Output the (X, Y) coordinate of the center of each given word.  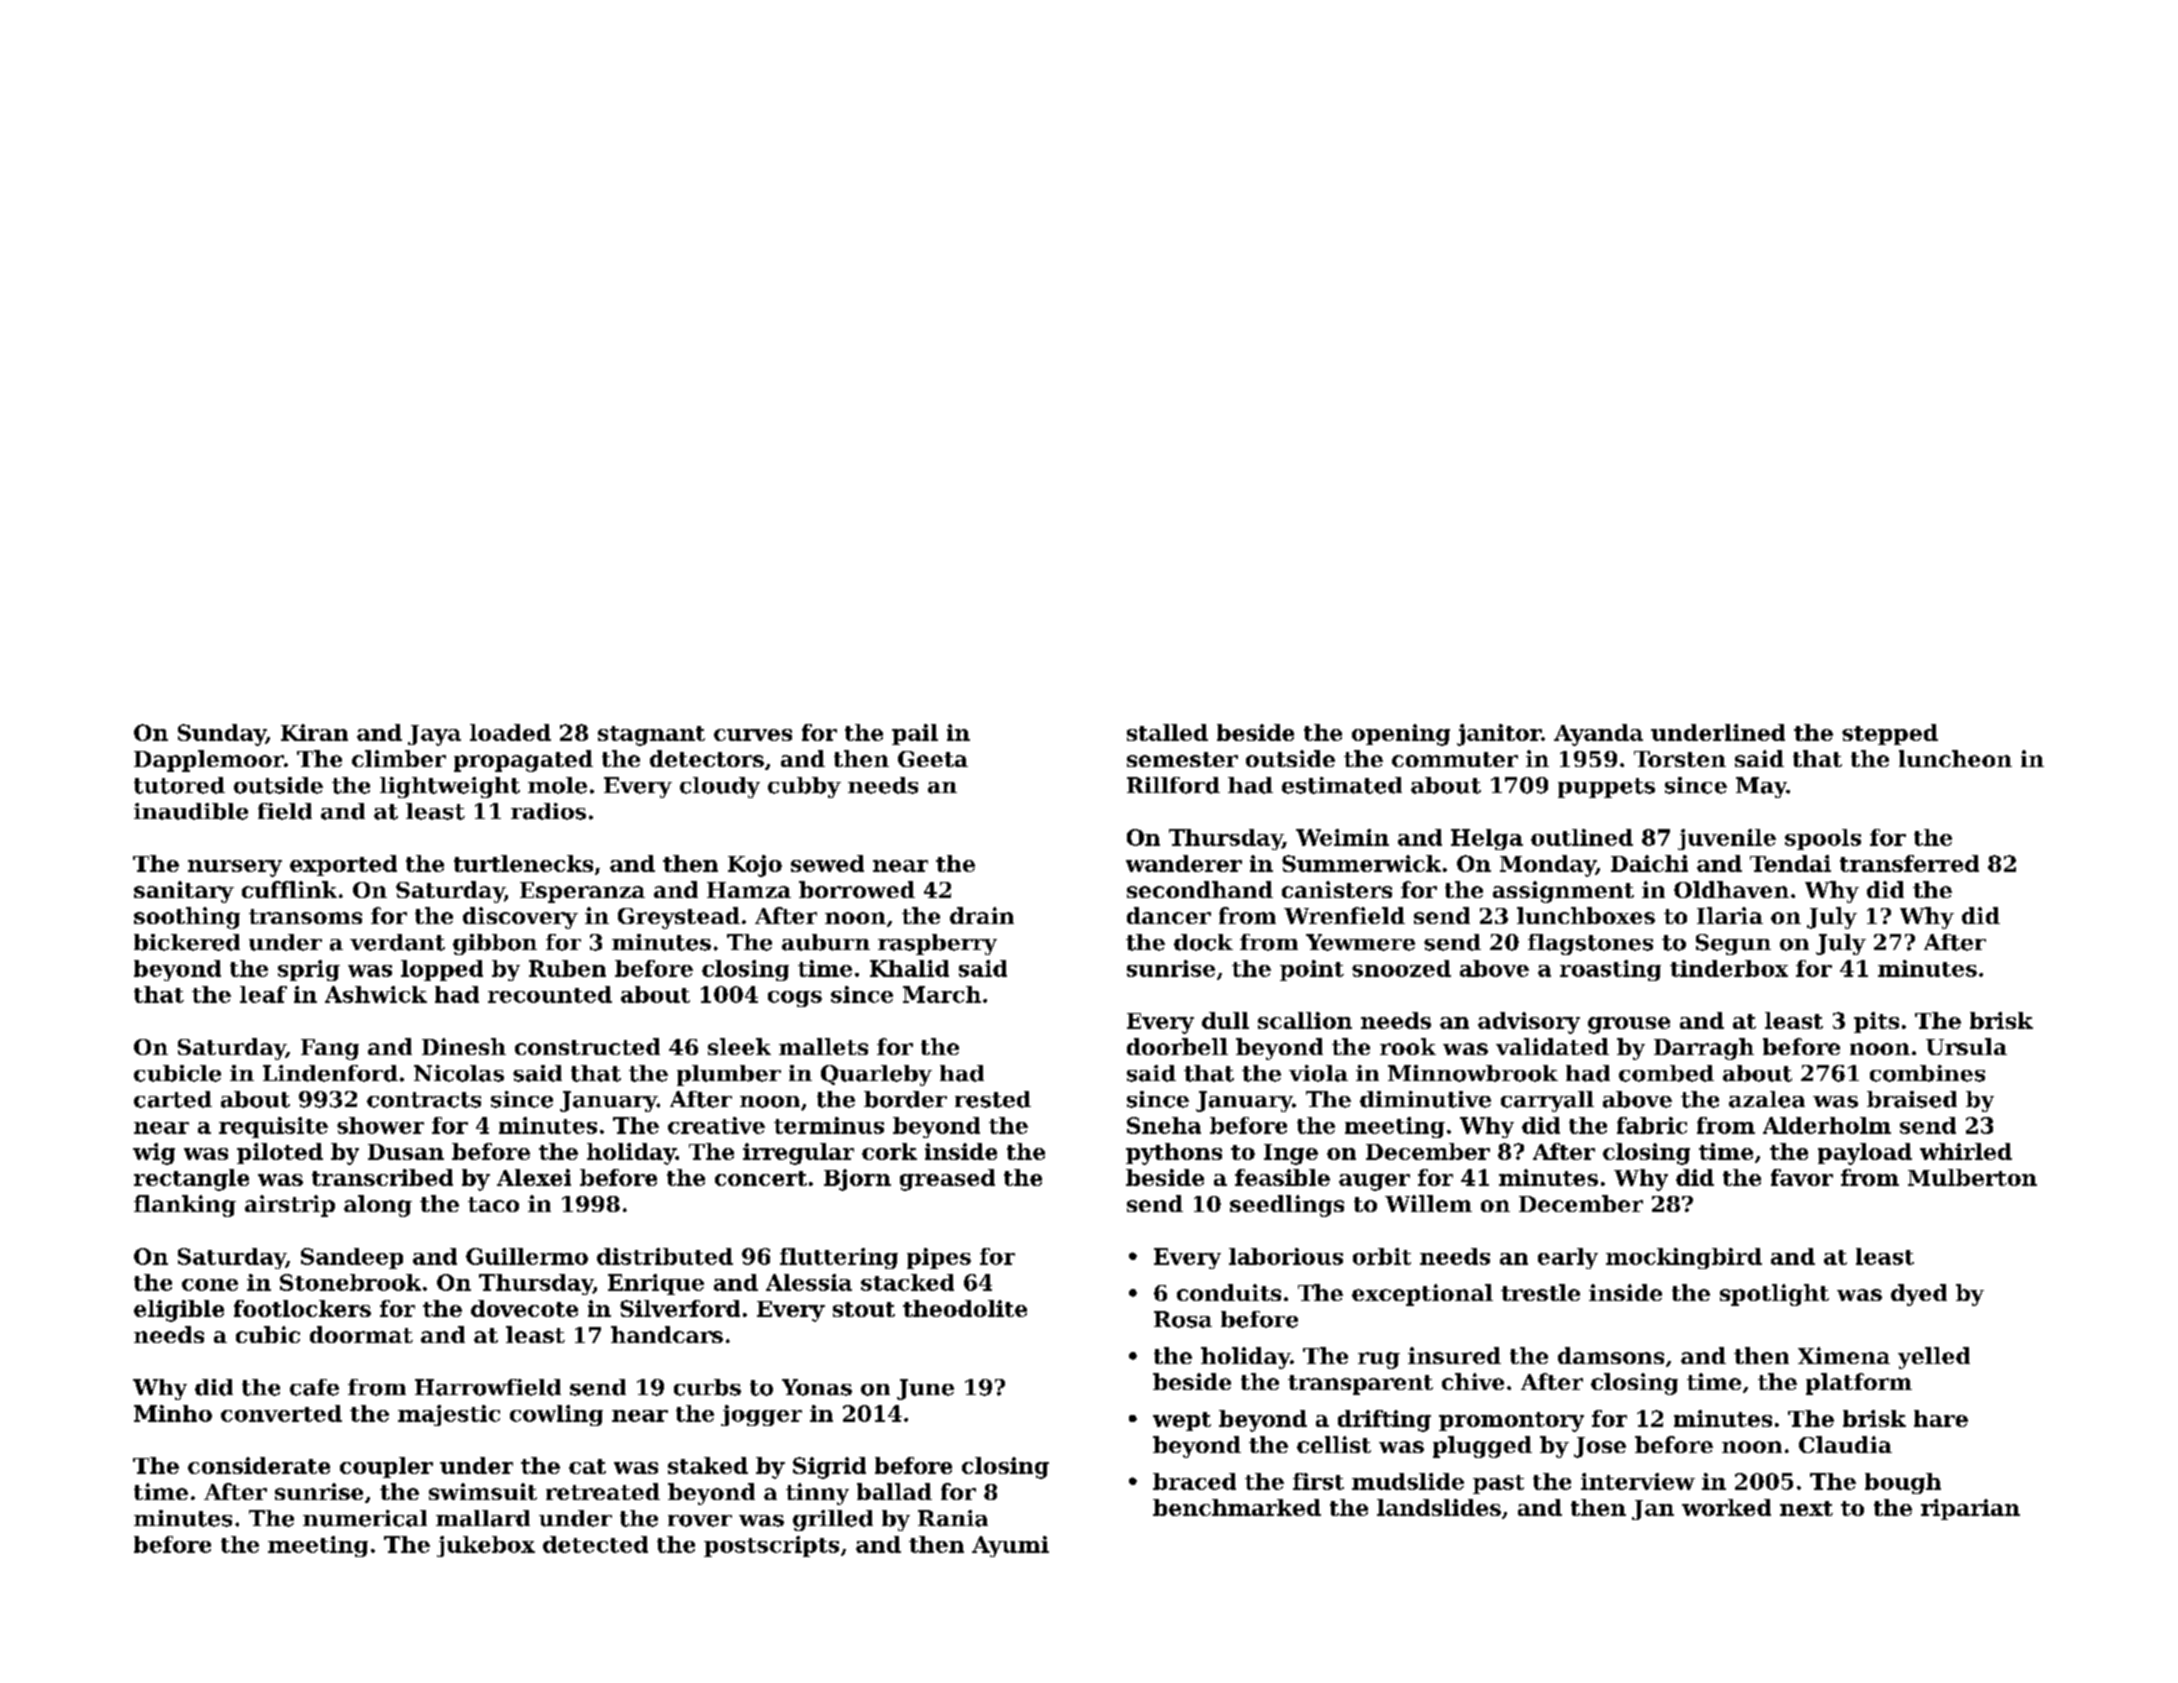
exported (343, 865)
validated (1552, 1046)
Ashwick (376, 994)
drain (982, 915)
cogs (795, 999)
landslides (1439, 1507)
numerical (365, 1518)
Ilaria (1730, 915)
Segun (1733, 944)
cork (889, 1151)
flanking (185, 1206)
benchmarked (1237, 1507)
